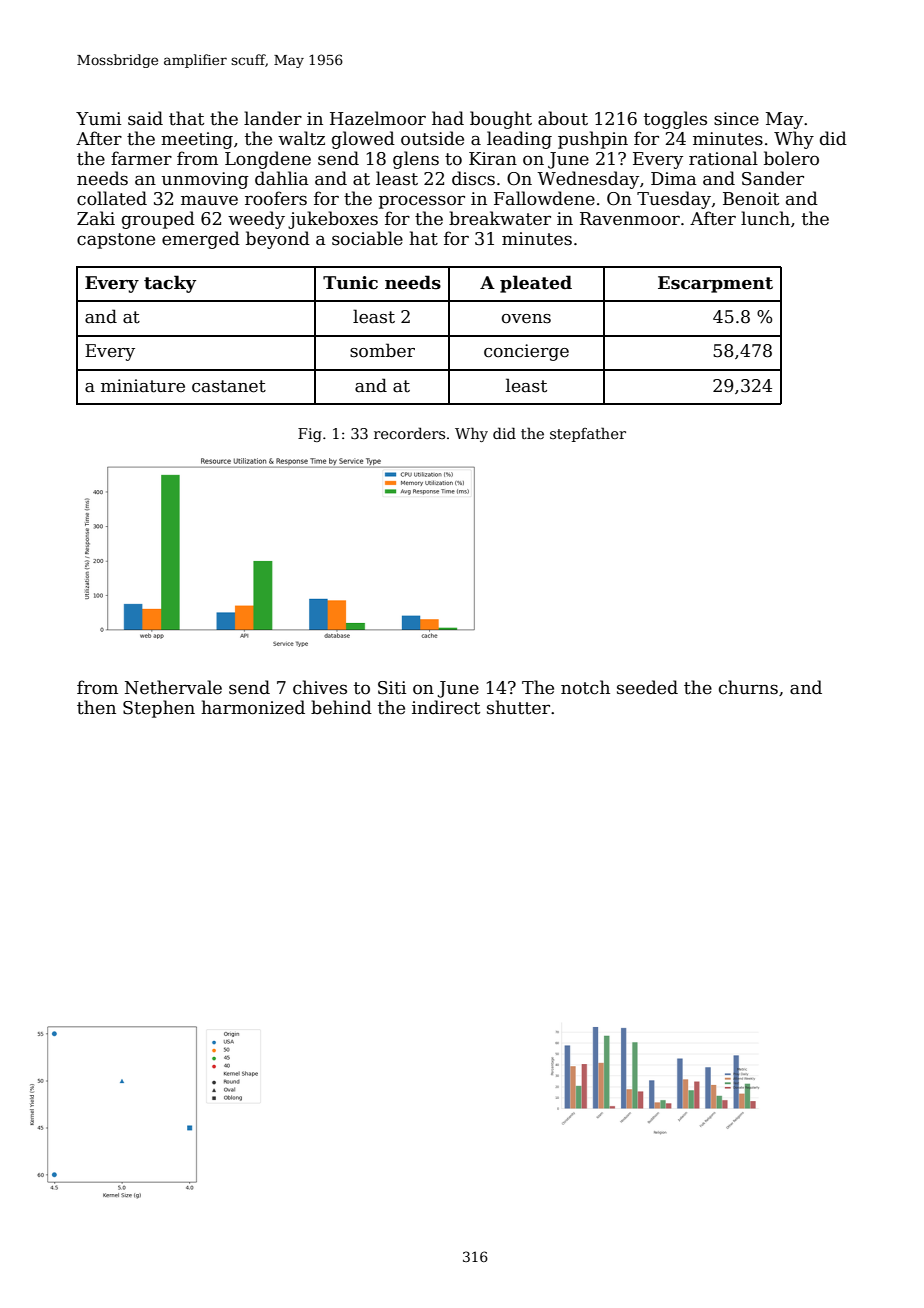 The width and height of the screenshot is (924, 1308). Describe the element at coordinates (588, 434) in the screenshot. I see `stepfather` at that location.
